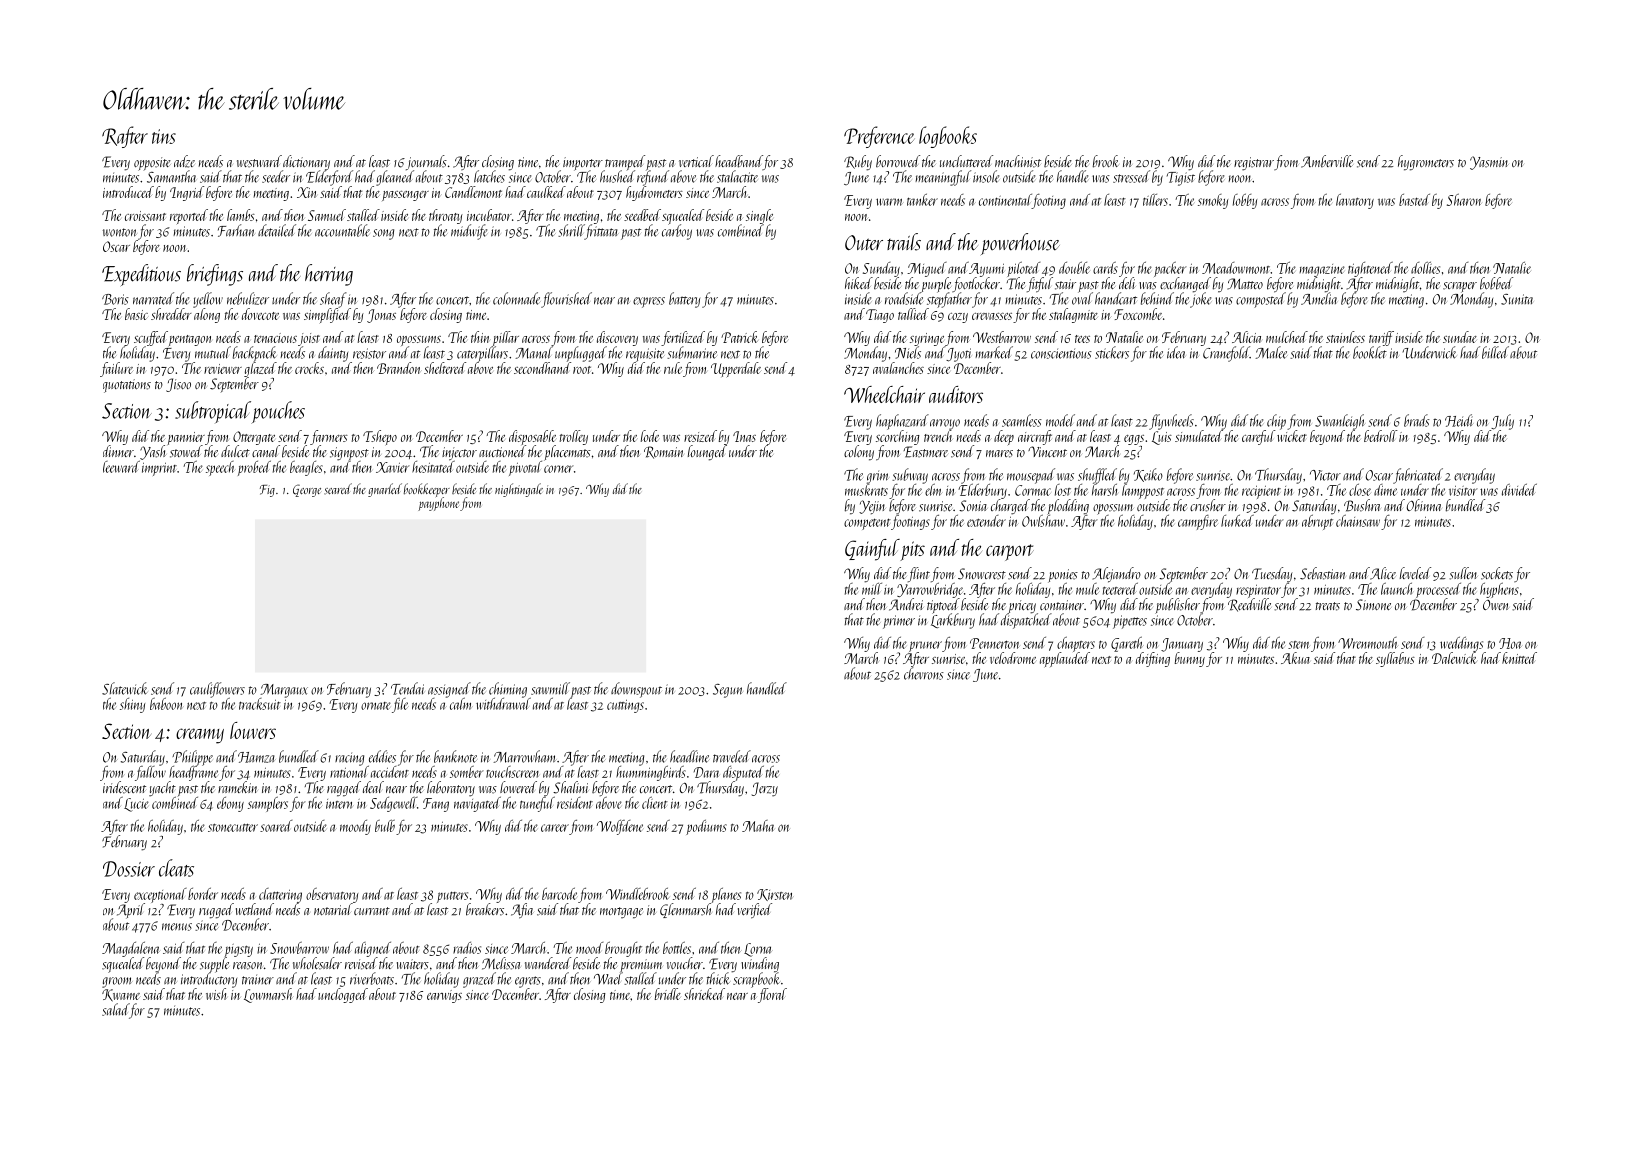  I want to click on knitted, so click(1519, 658).
